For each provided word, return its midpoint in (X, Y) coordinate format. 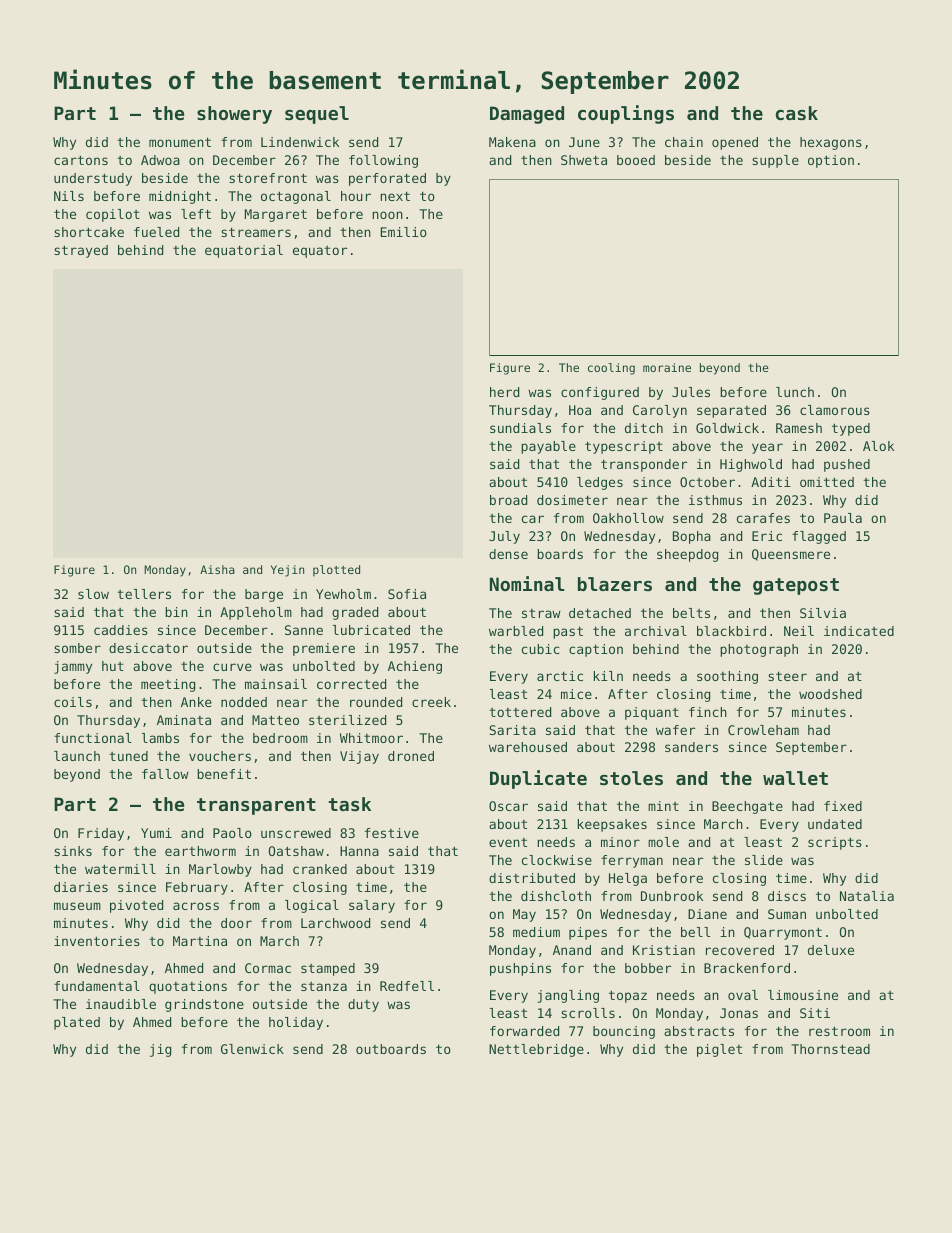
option (831, 161)
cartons (81, 160)
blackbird (731, 631)
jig (160, 1050)
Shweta (584, 160)
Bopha (692, 537)
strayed (81, 251)
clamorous (835, 410)
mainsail (276, 684)
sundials (520, 428)
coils (73, 702)
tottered (520, 712)
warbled (516, 631)
